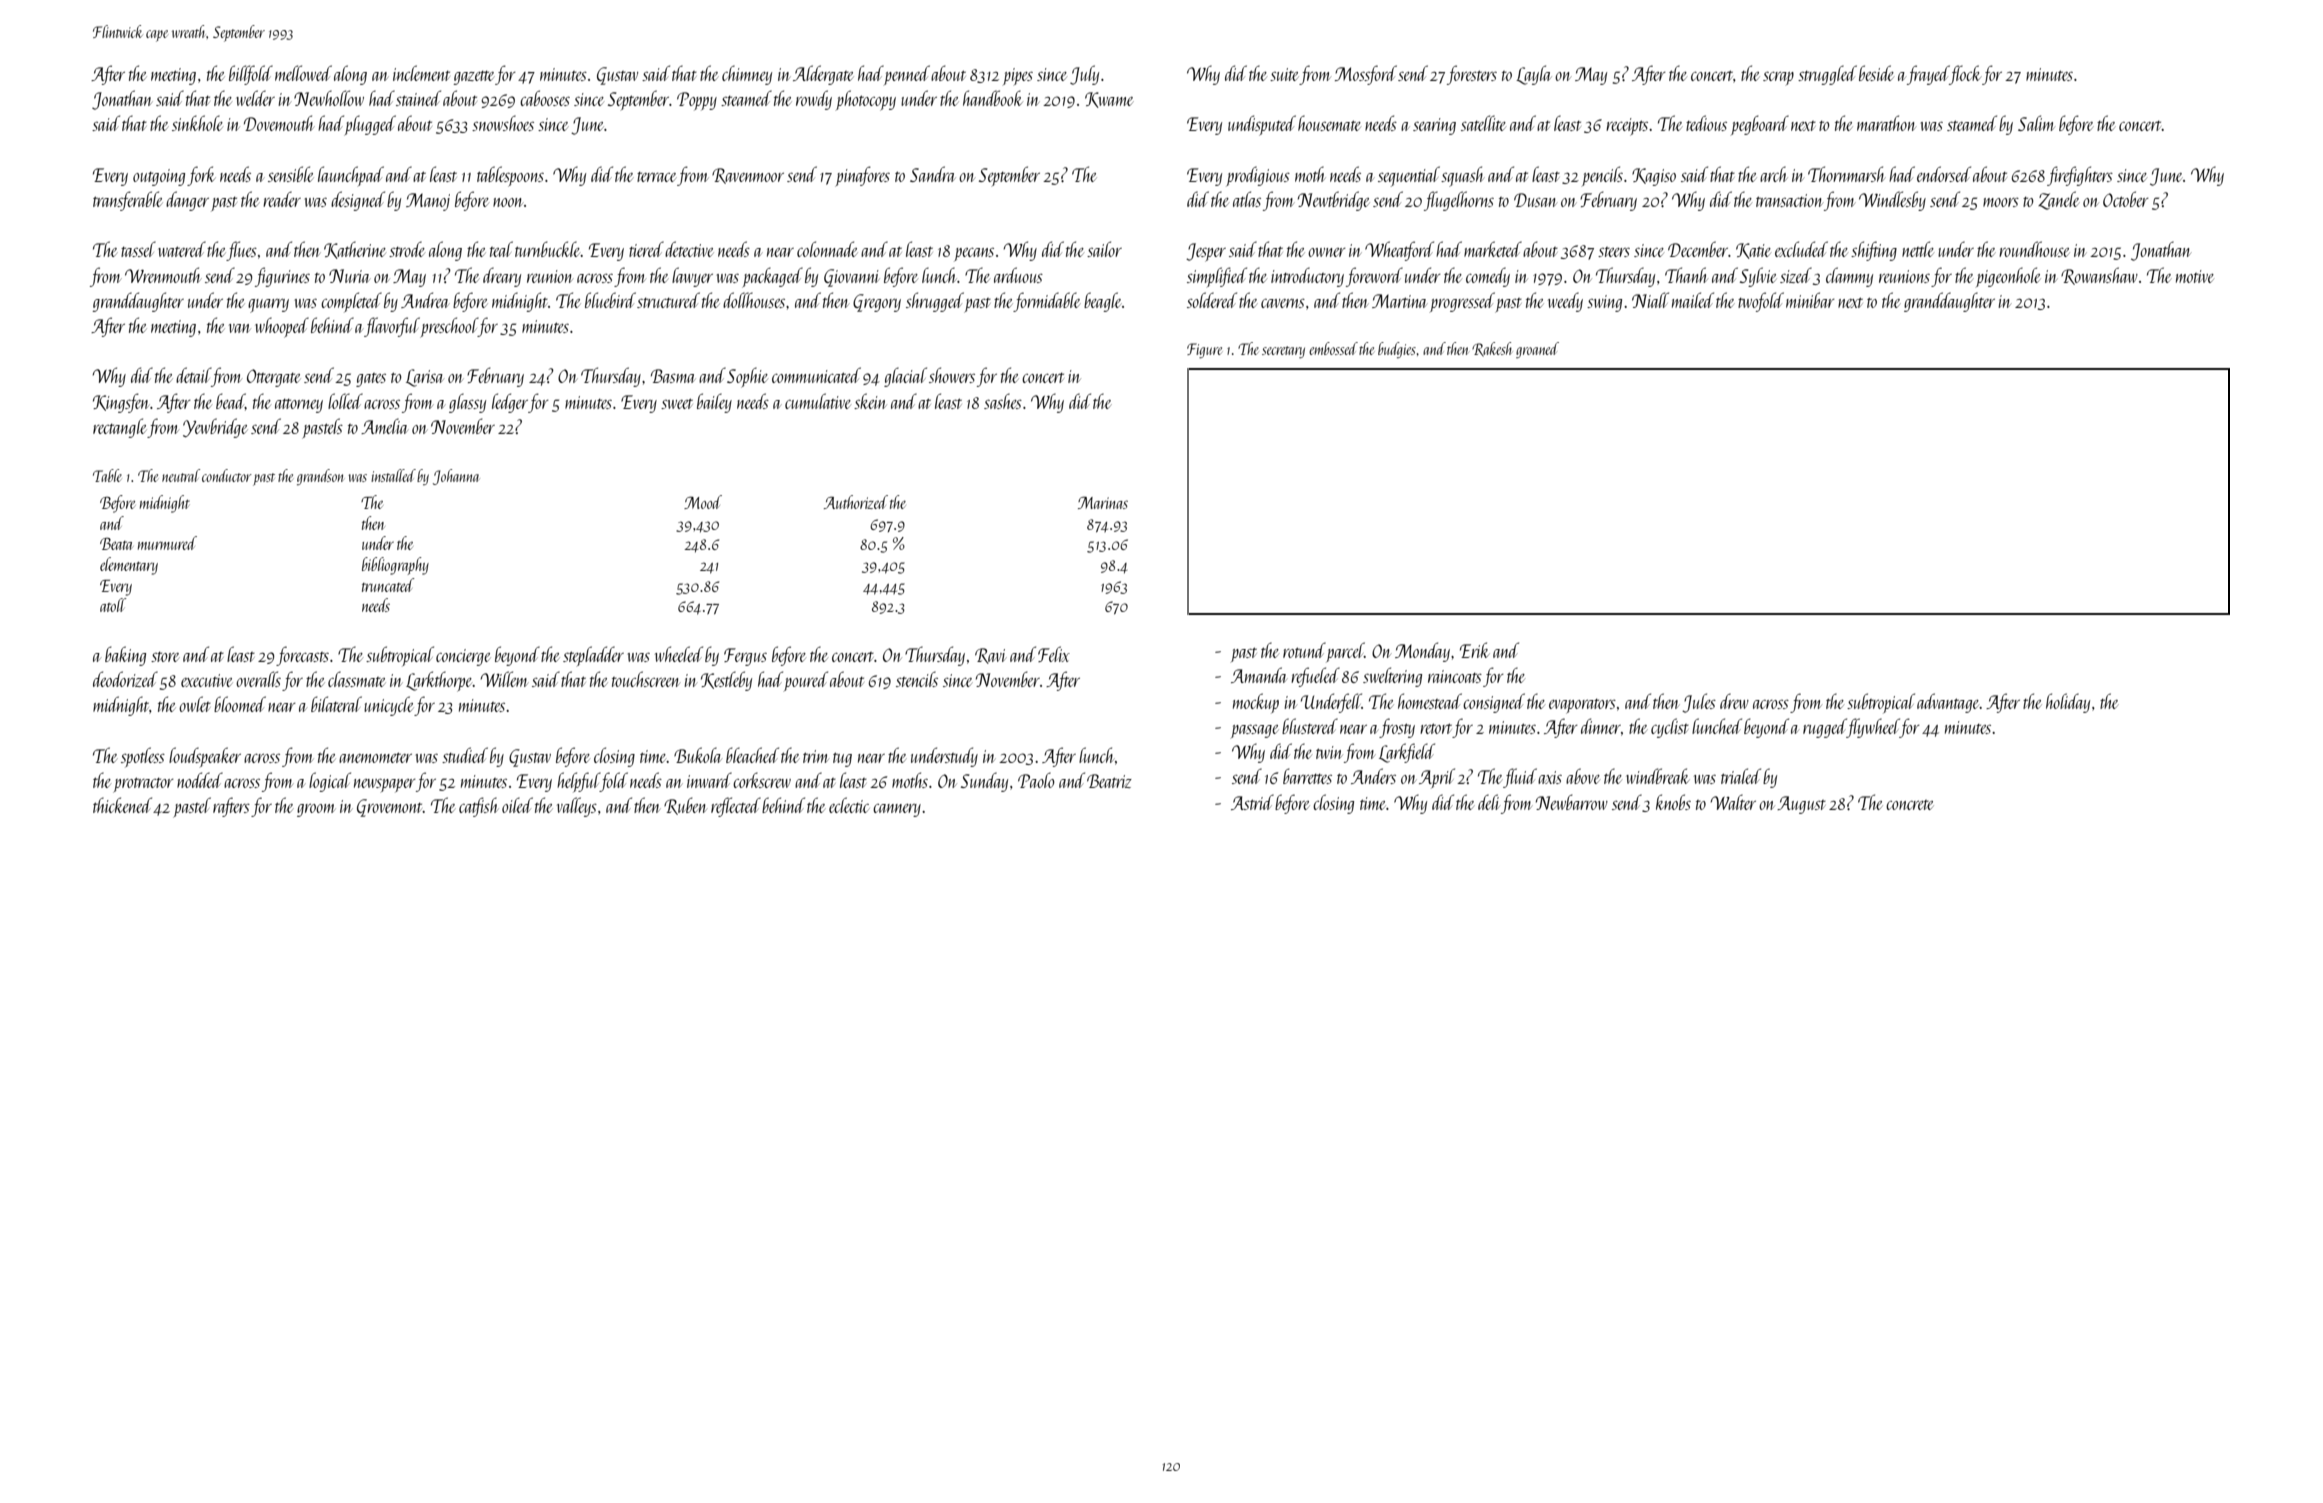 This screenshot has width=2323, height=1503. What do you see at coordinates (421, 73) in the screenshot?
I see `inclement` at bounding box center [421, 73].
